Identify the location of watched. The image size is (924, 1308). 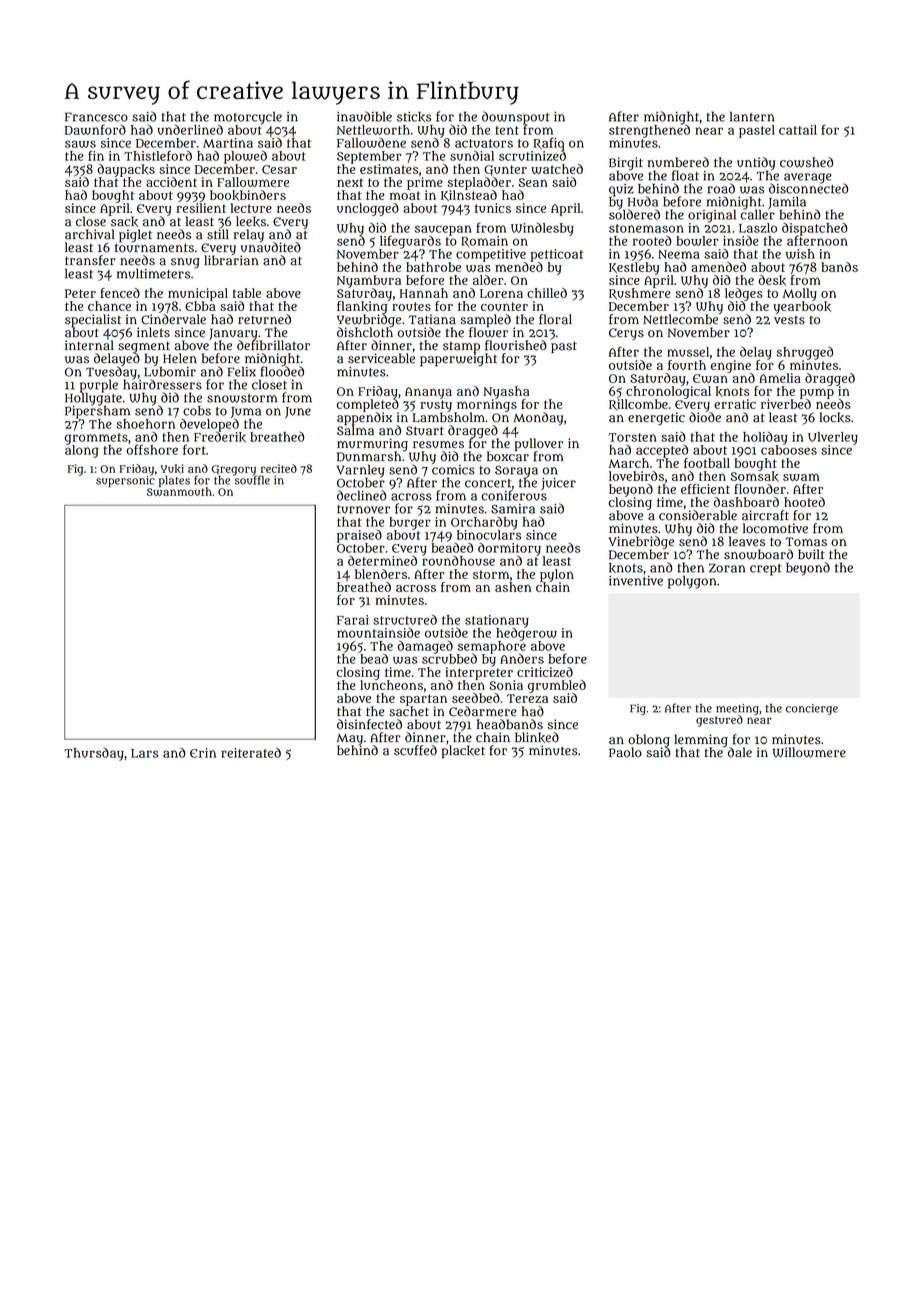
(557, 169).
